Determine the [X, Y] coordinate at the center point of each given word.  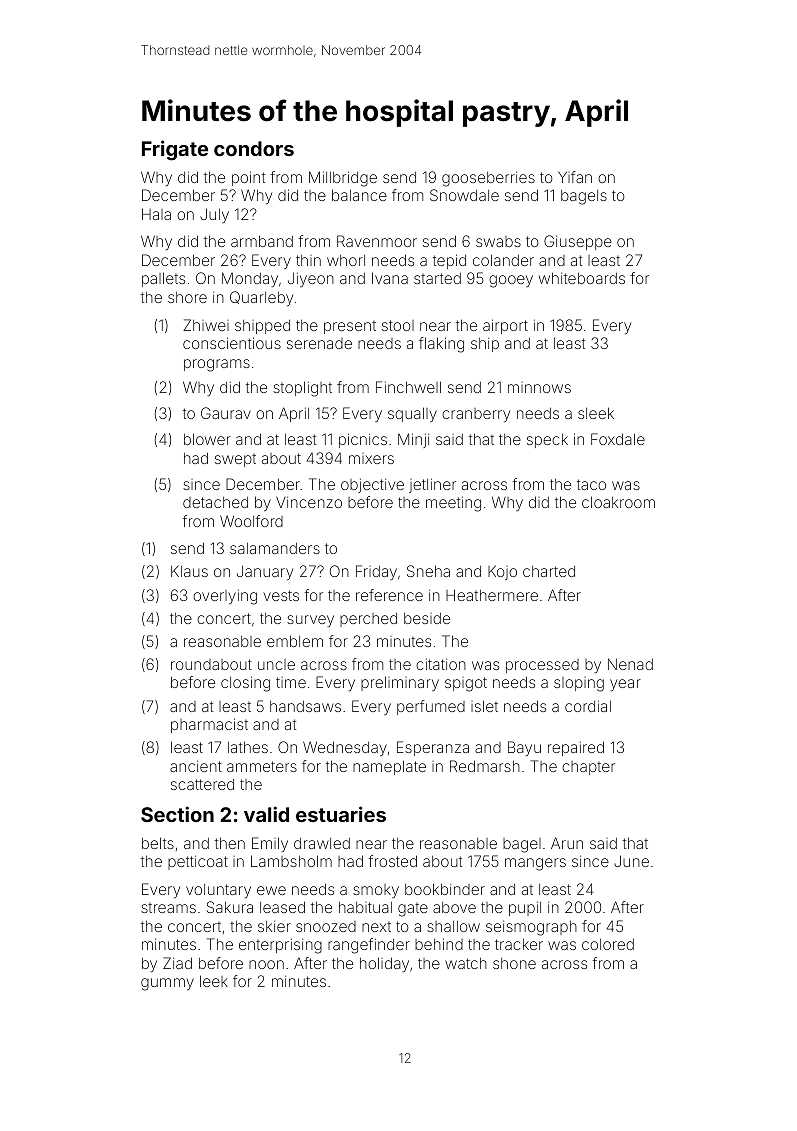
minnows [539, 387]
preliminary [400, 683]
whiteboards [582, 278]
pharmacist [209, 725]
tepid [449, 261]
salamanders [275, 548]
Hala [156, 214]
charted [549, 571]
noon [266, 964]
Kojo [502, 572]
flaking [441, 345]
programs [217, 365]
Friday [376, 572]
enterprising [280, 946]
